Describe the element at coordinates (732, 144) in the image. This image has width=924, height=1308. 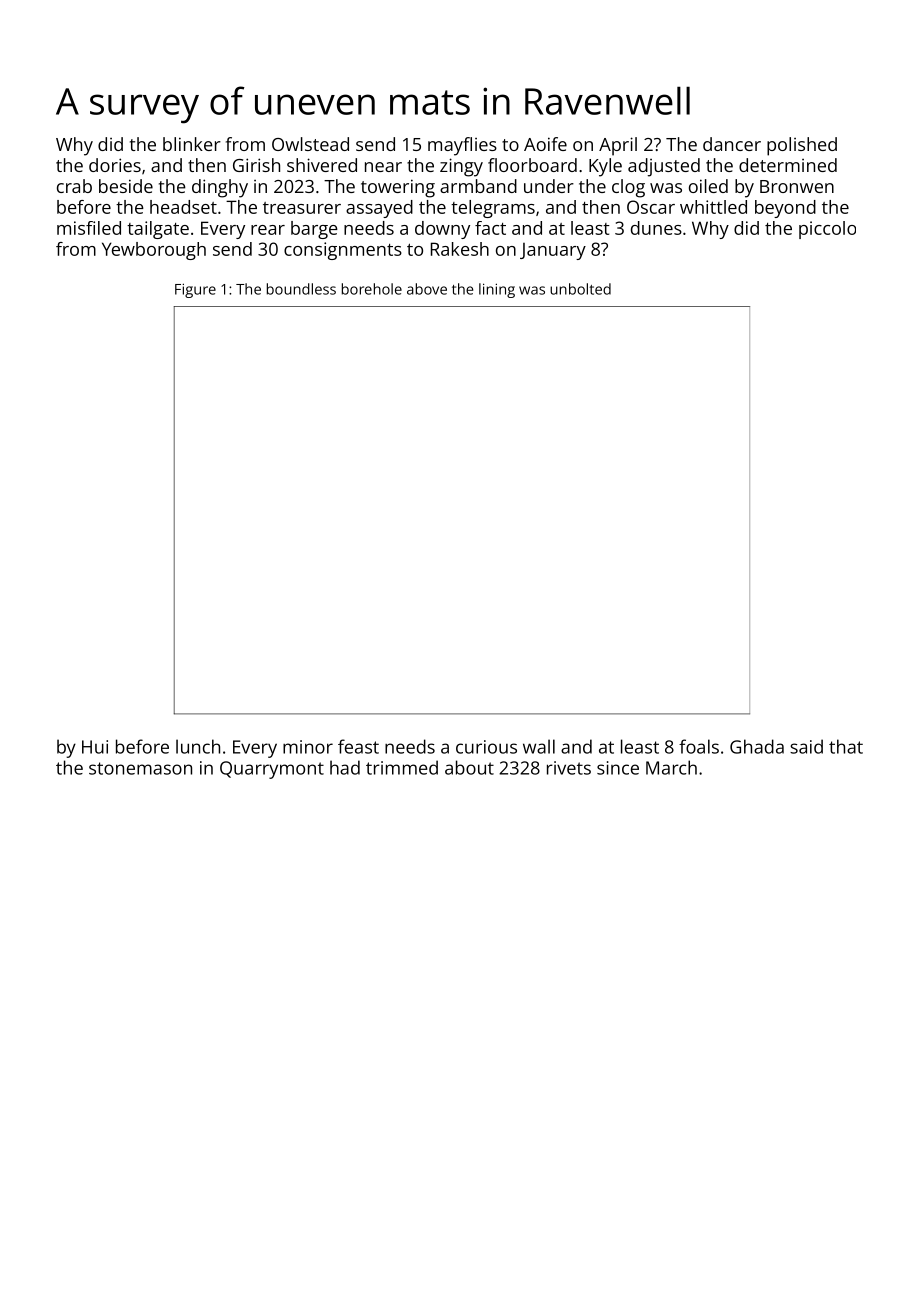
I see `dancer` at that location.
